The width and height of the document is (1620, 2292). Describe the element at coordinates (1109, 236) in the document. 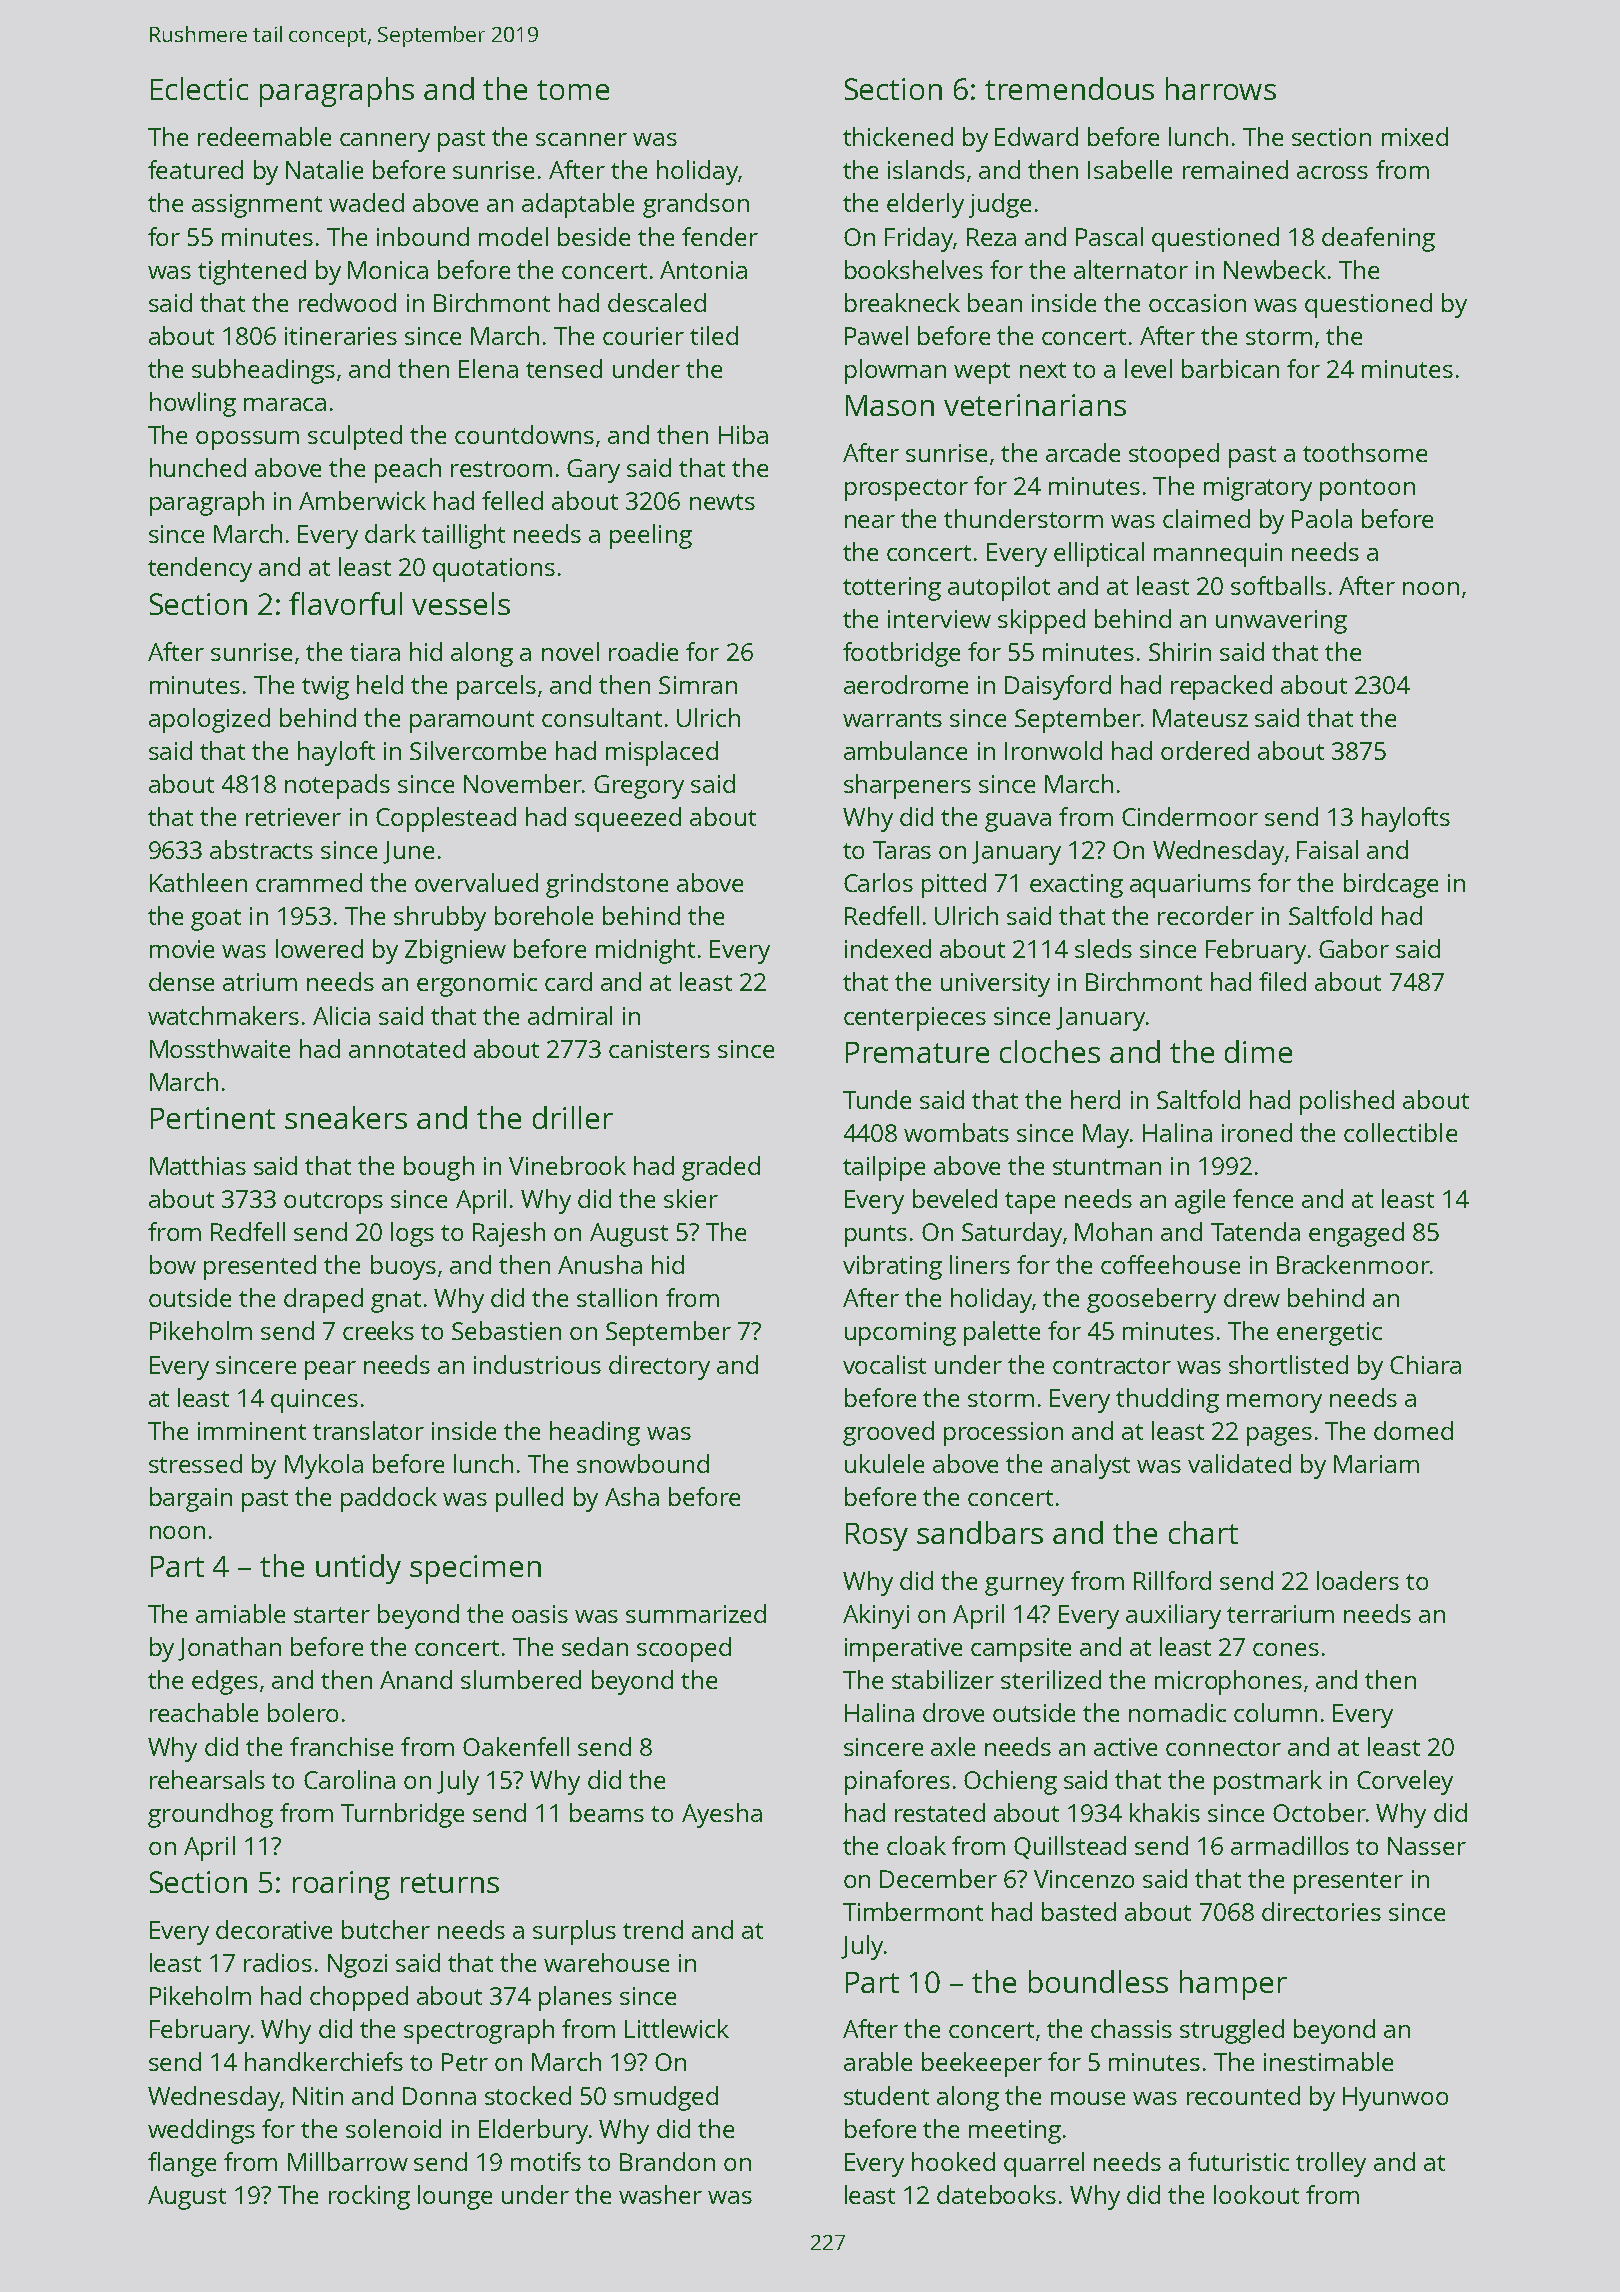

I see `Pascal` at that location.
